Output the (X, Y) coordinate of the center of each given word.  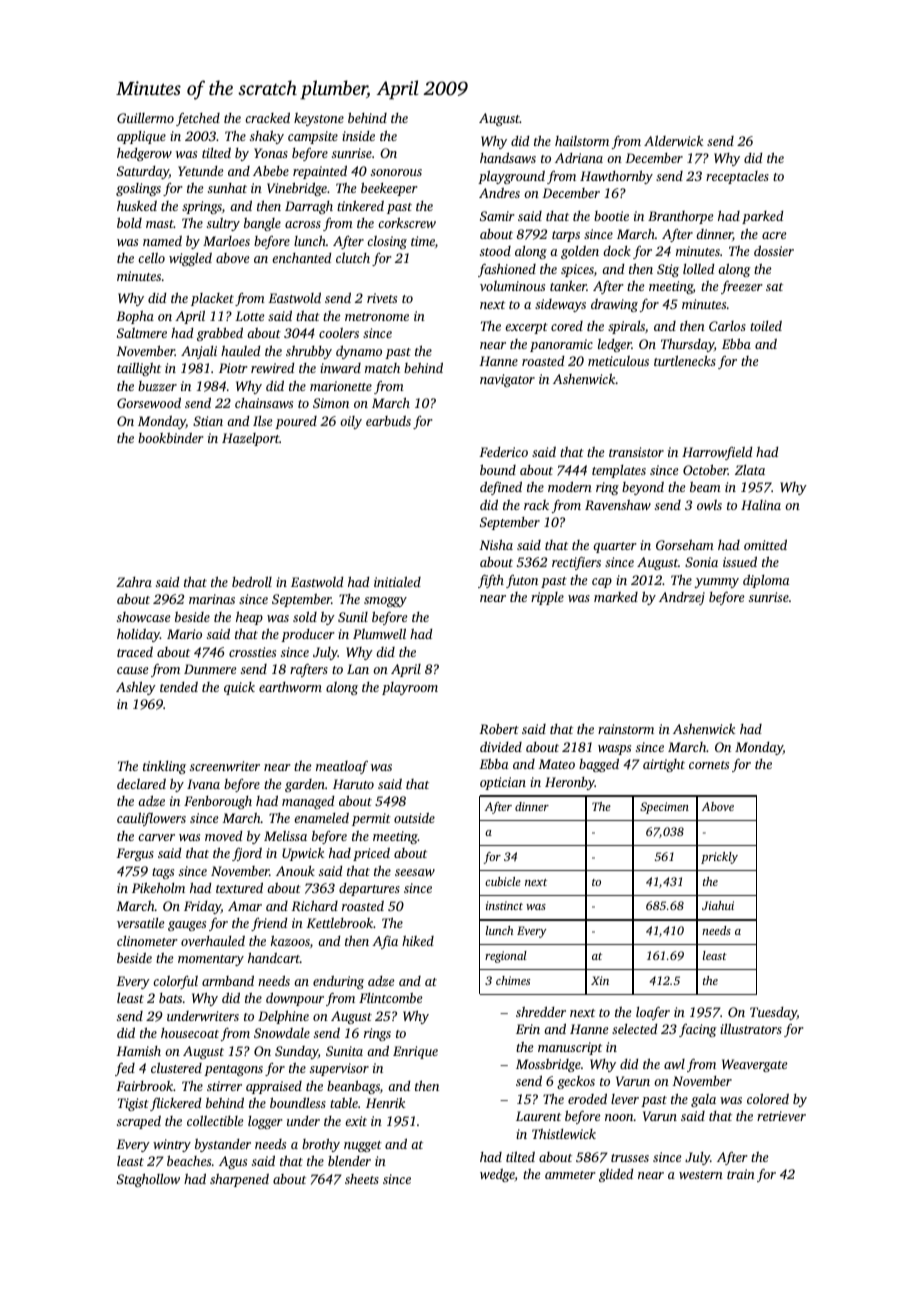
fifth (491, 581)
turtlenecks (685, 360)
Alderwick (673, 140)
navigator (507, 380)
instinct (504, 905)
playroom (410, 688)
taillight (139, 369)
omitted (765, 544)
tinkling (164, 767)
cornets (709, 765)
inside (358, 136)
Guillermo (145, 117)
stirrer (224, 1086)
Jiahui (718, 905)
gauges (187, 926)
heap (249, 618)
